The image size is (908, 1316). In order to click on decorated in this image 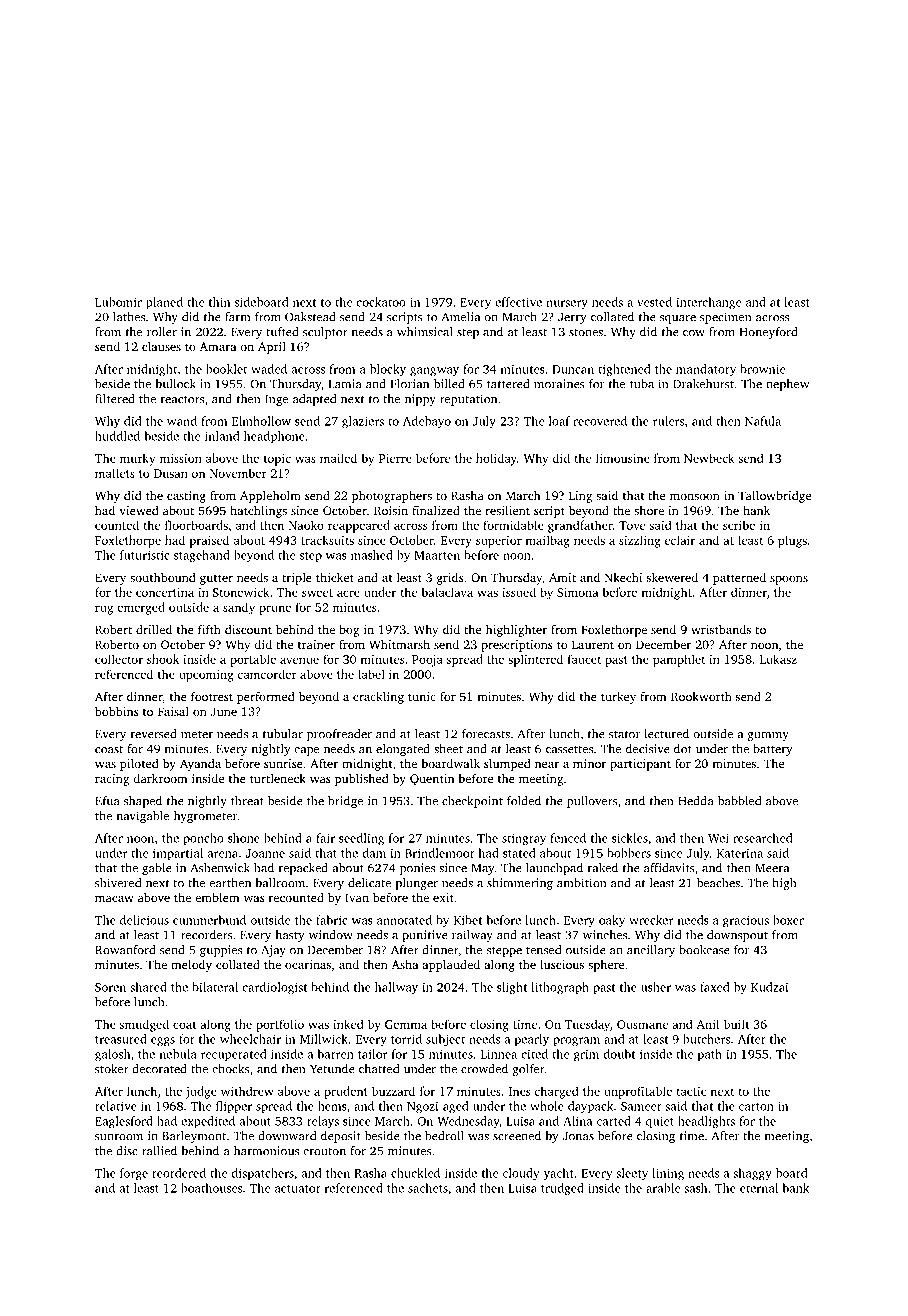, I will do `click(159, 1069)`.
